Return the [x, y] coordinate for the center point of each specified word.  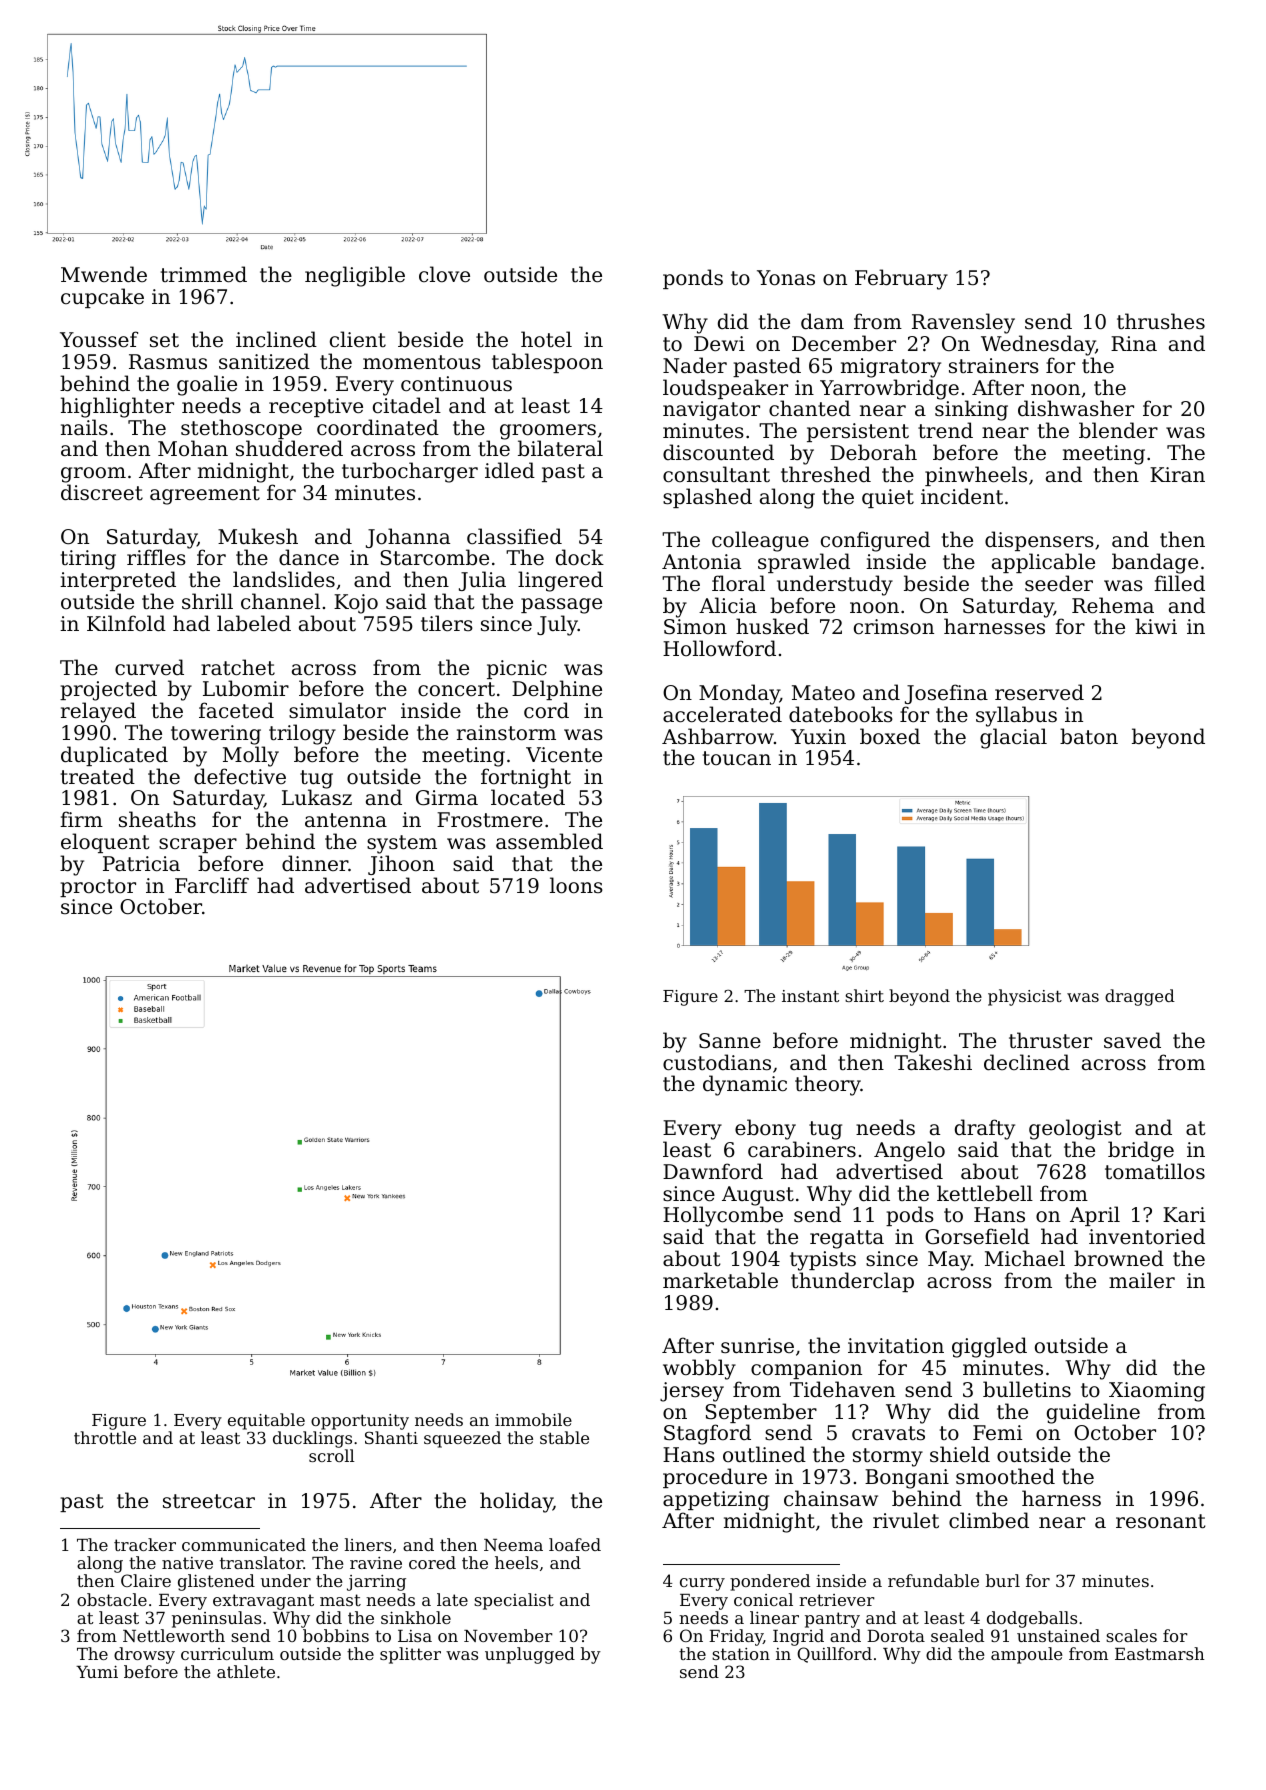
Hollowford [719, 648]
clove [444, 274]
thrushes [1161, 321]
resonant [1161, 1521]
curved [149, 667]
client [358, 339]
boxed [890, 736]
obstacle [112, 1599]
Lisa [415, 1636]
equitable [266, 1421]
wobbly [699, 1369]
